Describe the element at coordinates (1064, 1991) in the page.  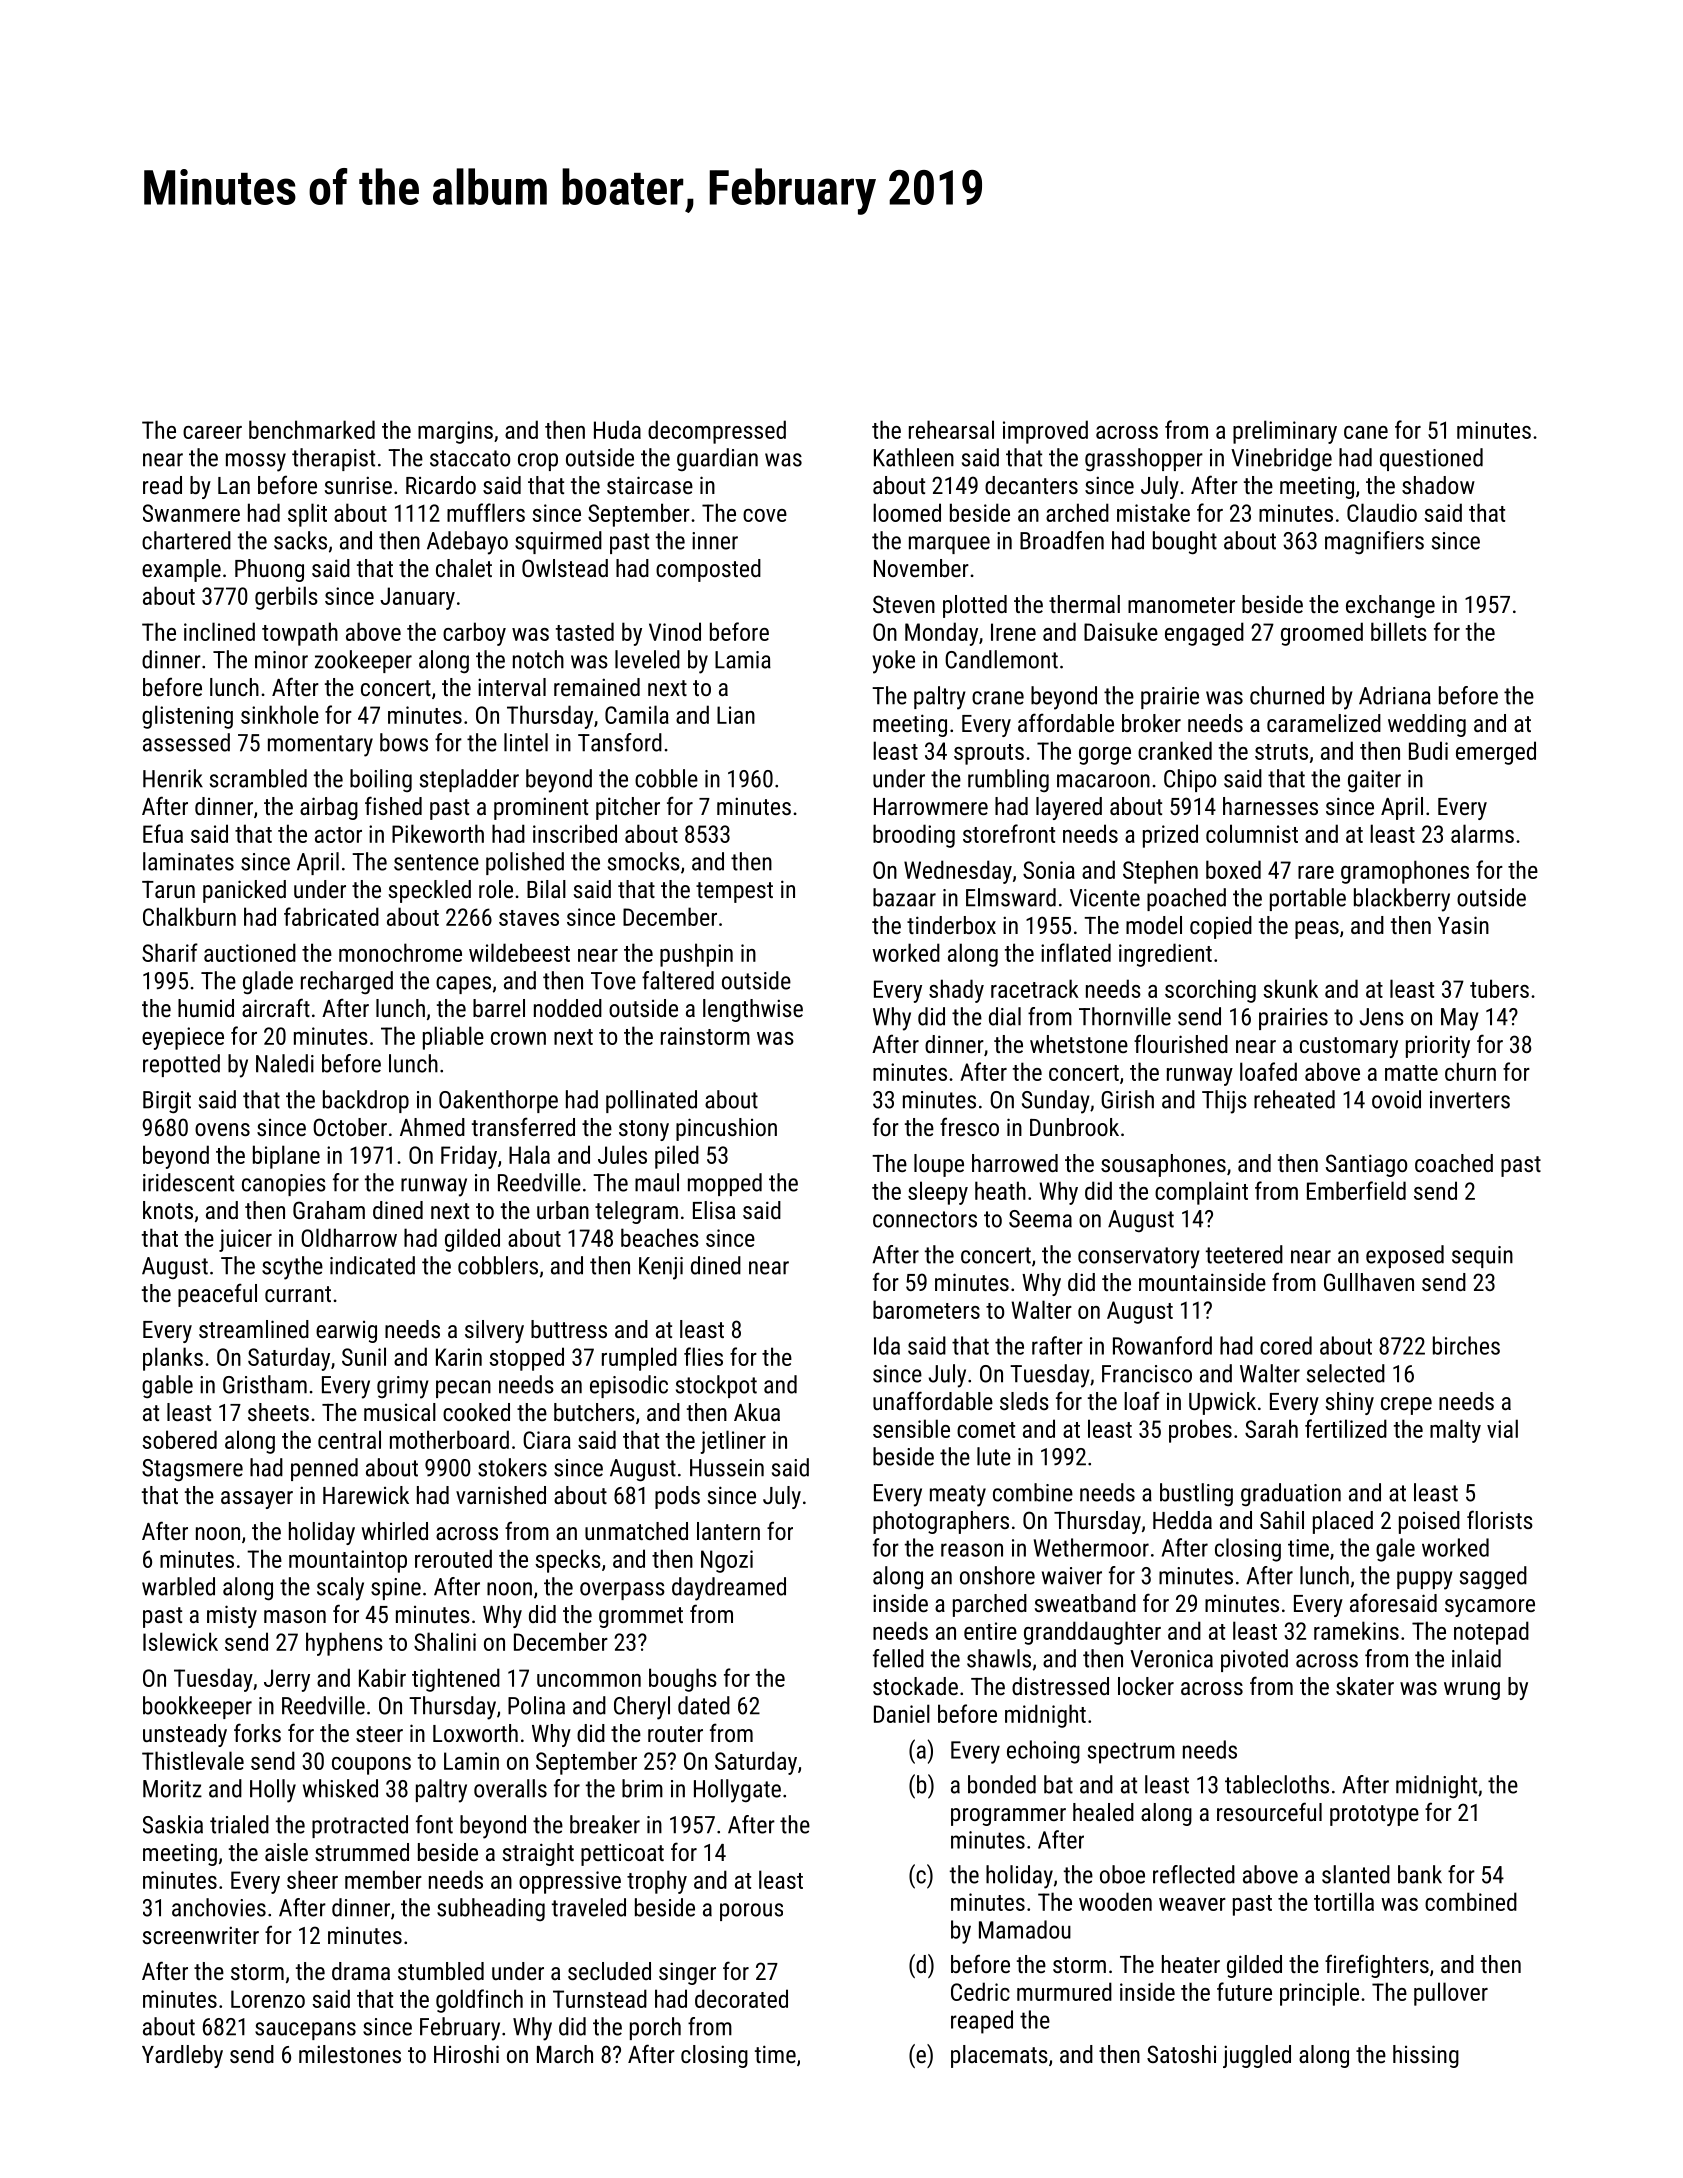
I see `murmured` at that location.
